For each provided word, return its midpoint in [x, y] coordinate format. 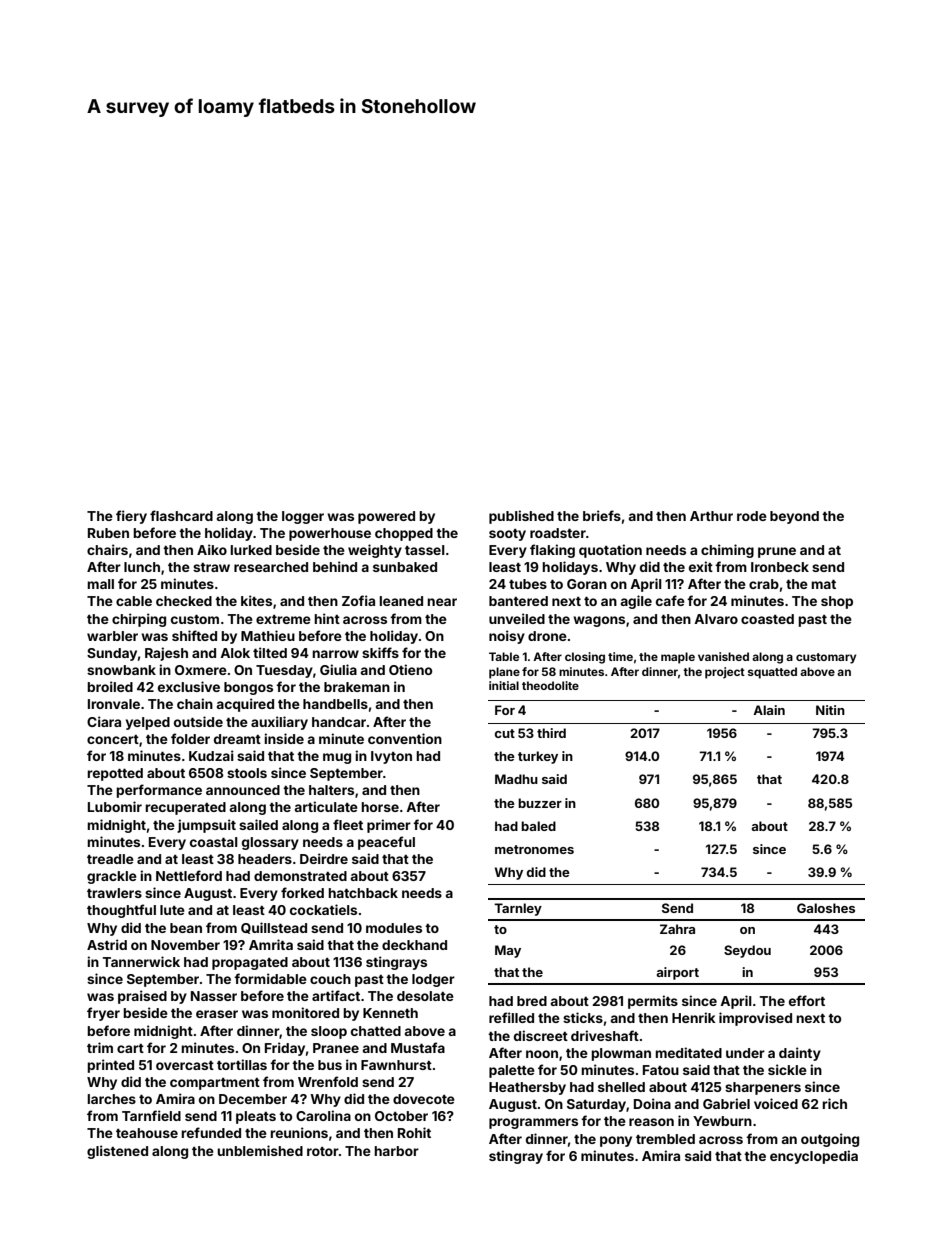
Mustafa [418, 1047]
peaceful [386, 843]
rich [834, 1103]
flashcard [181, 515]
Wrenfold [328, 1081]
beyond [794, 517]
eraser [217, 1014]
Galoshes [826, 908]
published [521, 517]
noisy [507, 637]
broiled [110, 686]
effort [807, 1000]
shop [837, 602]
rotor [323, 1151]
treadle [110, 859]
